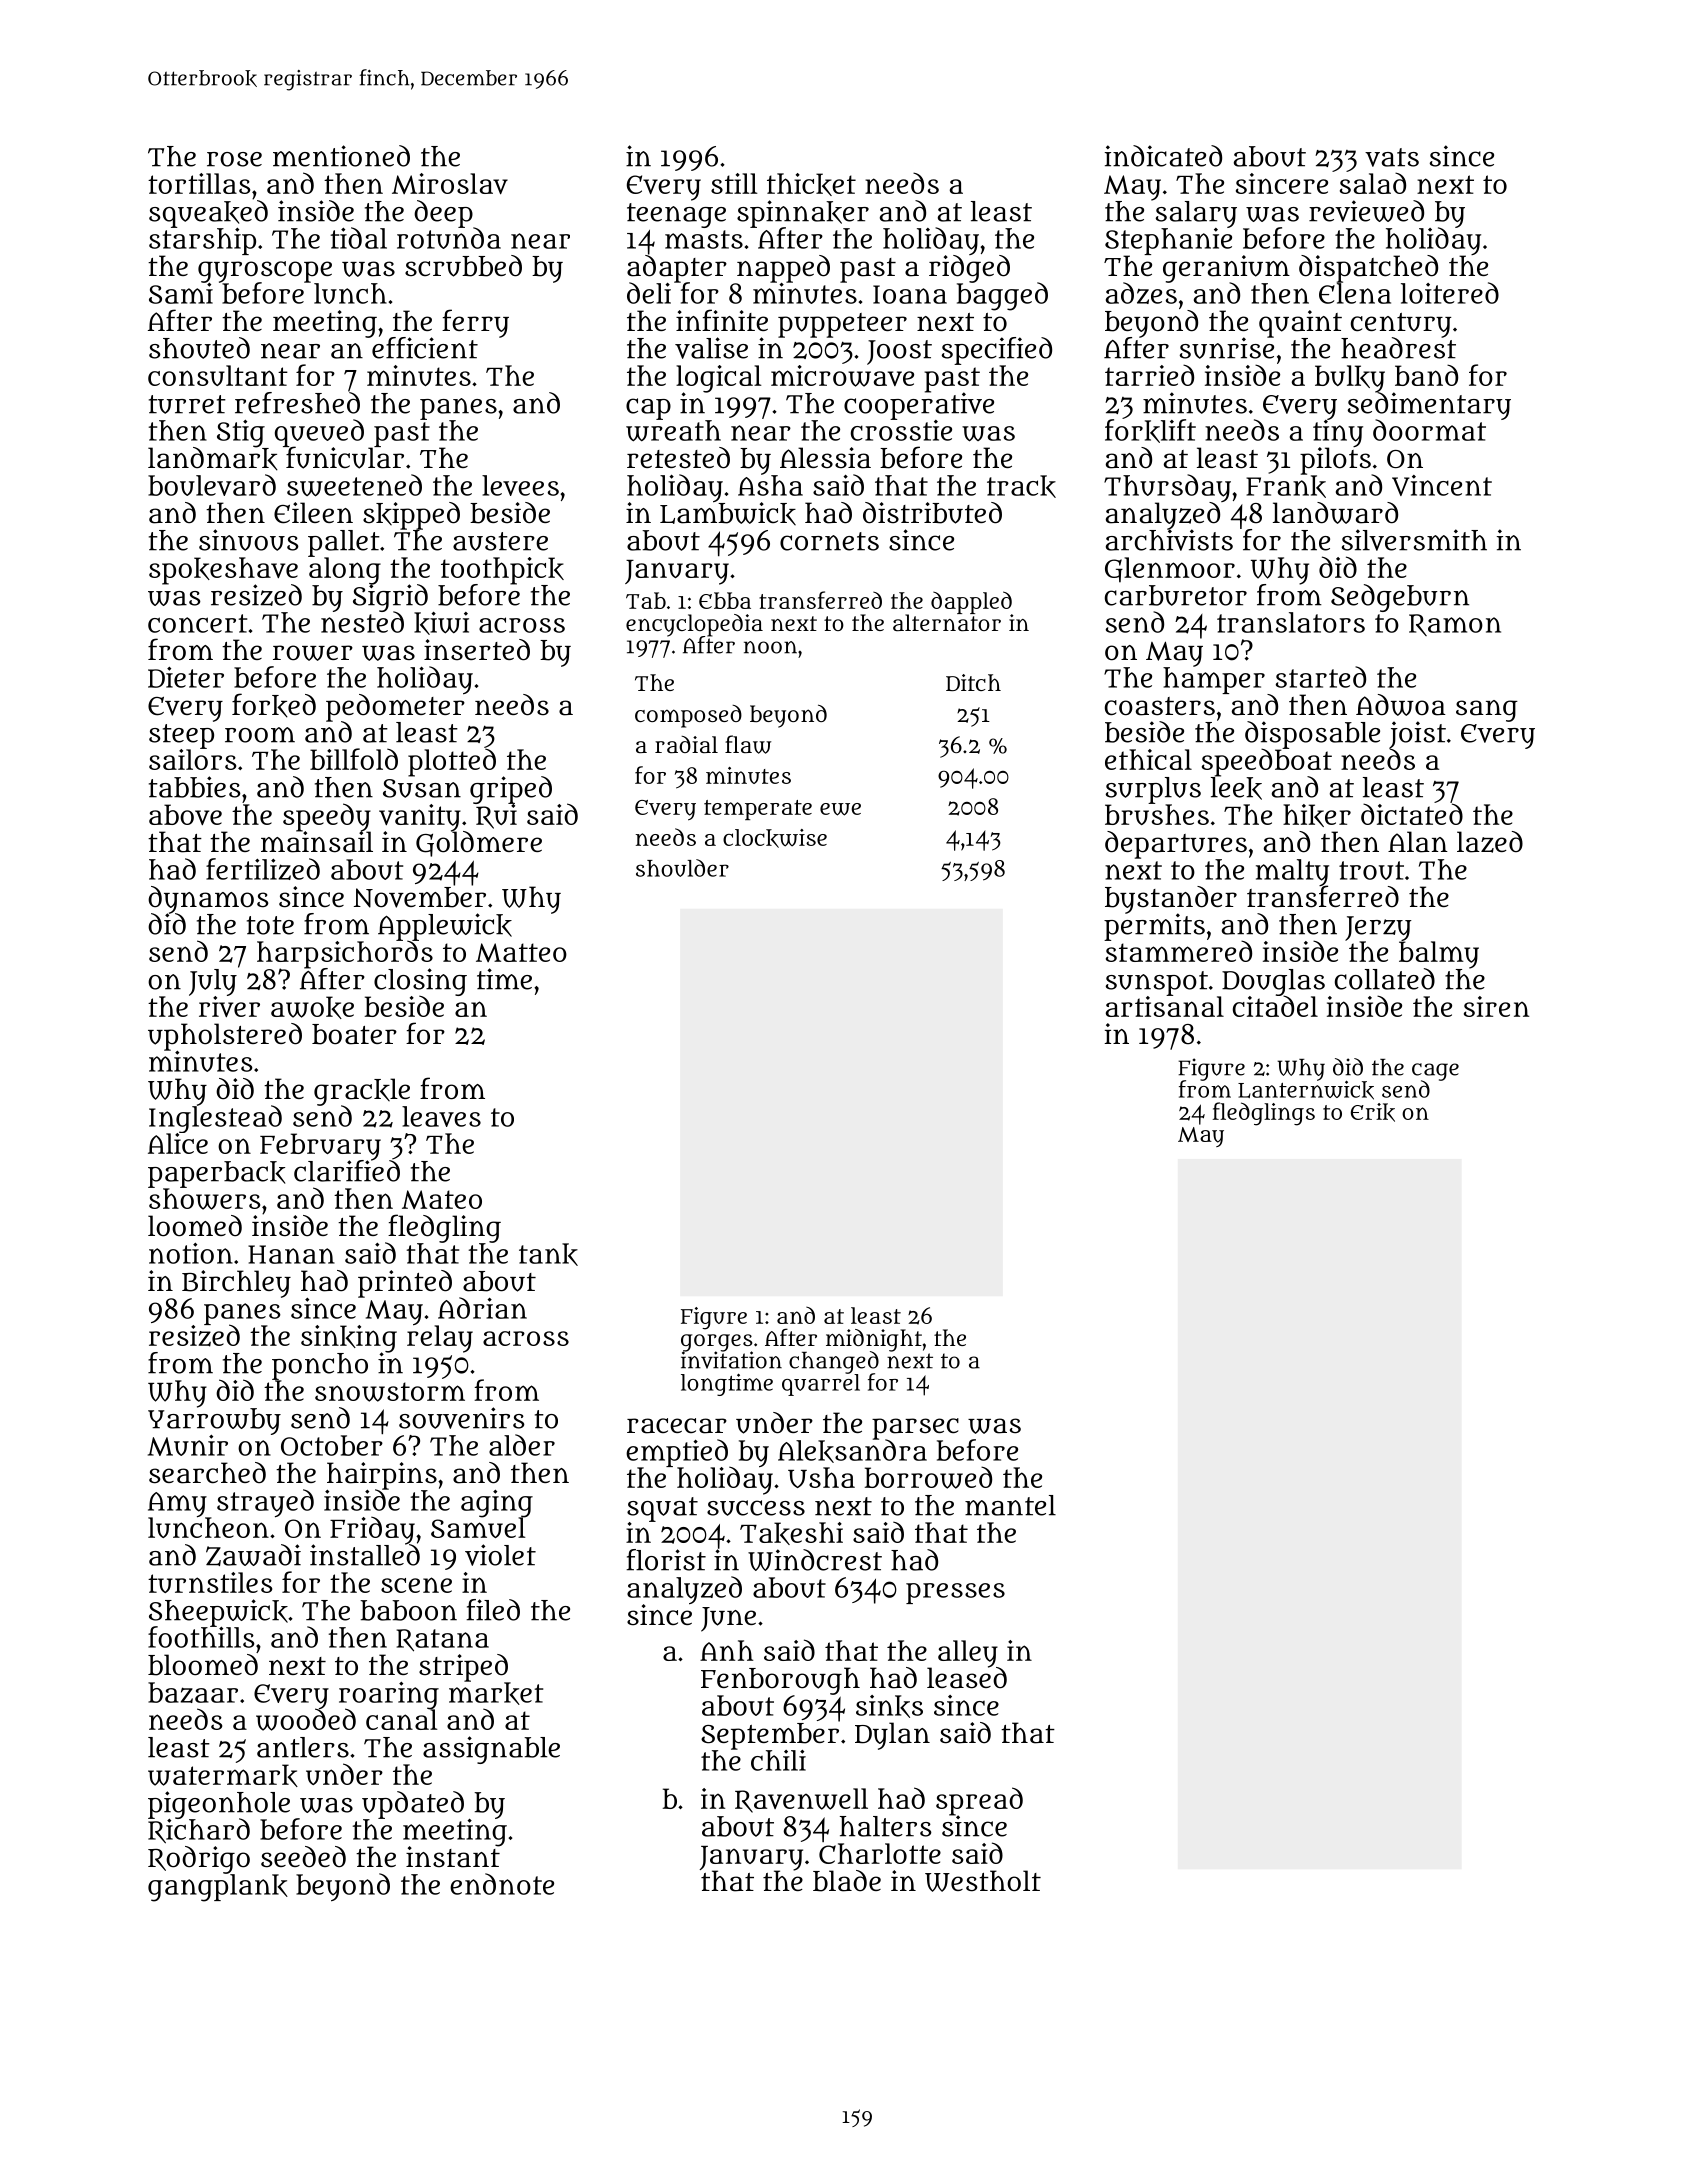 This screenshot has height=2178, width=1683. I want to click on bagged, so click(1002, 297).
